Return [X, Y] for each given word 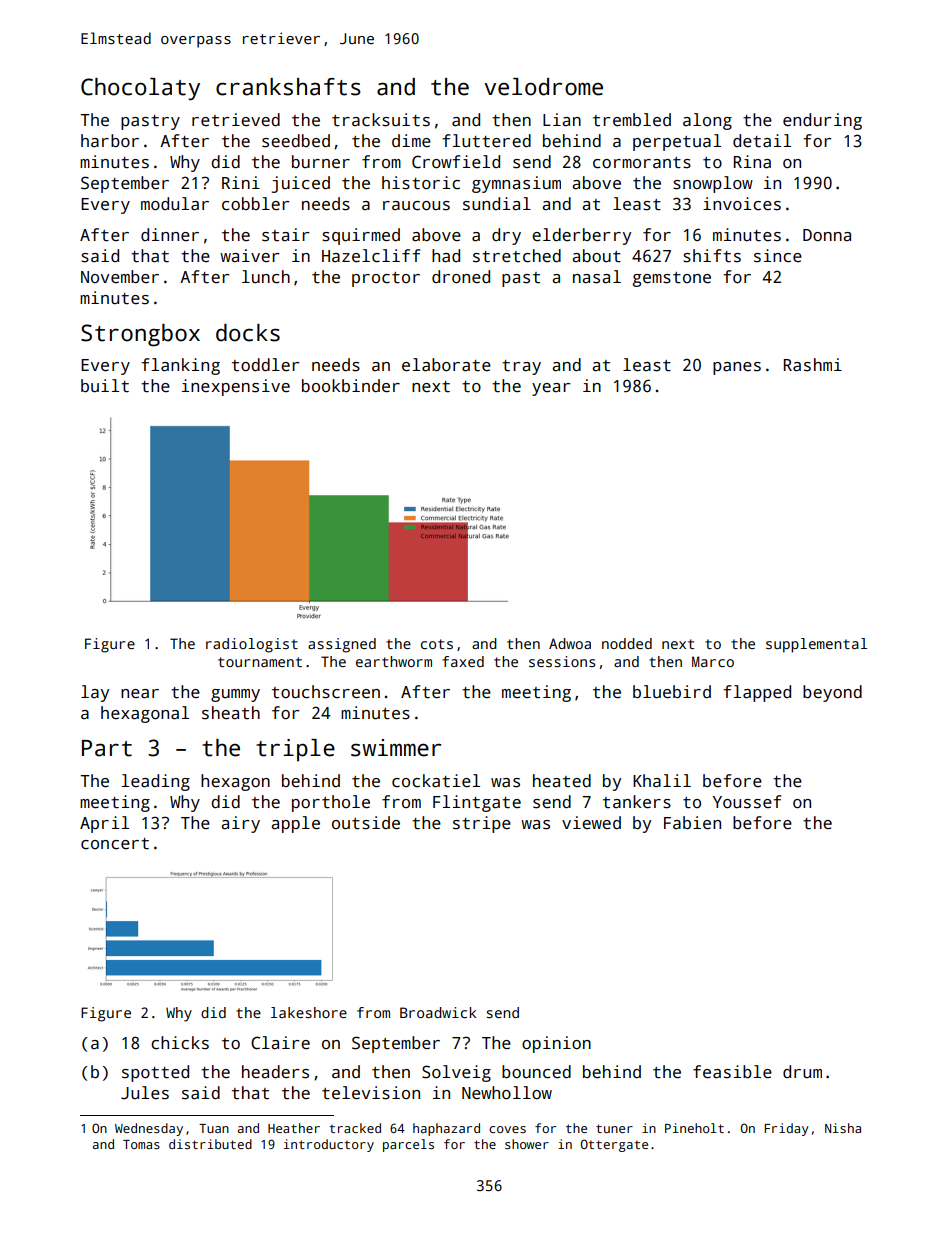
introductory [329, 1145]
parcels [408, 1145]
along [707, 121]
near [140, 694]
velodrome [543, 87]
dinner [170, 235]
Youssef [747, 802]
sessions [562, 661]
